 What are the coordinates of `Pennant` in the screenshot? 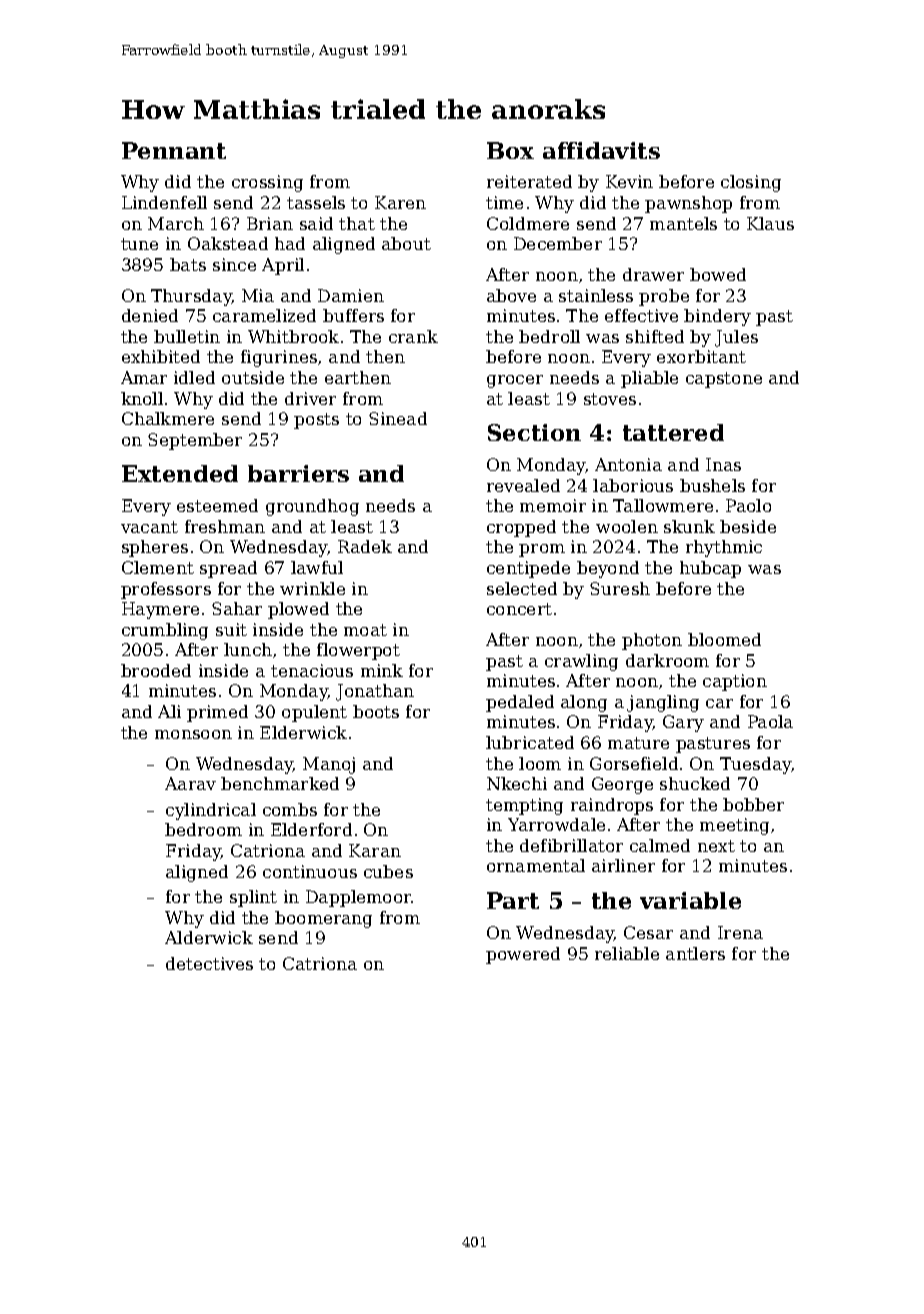 It's located at (174, 150).
